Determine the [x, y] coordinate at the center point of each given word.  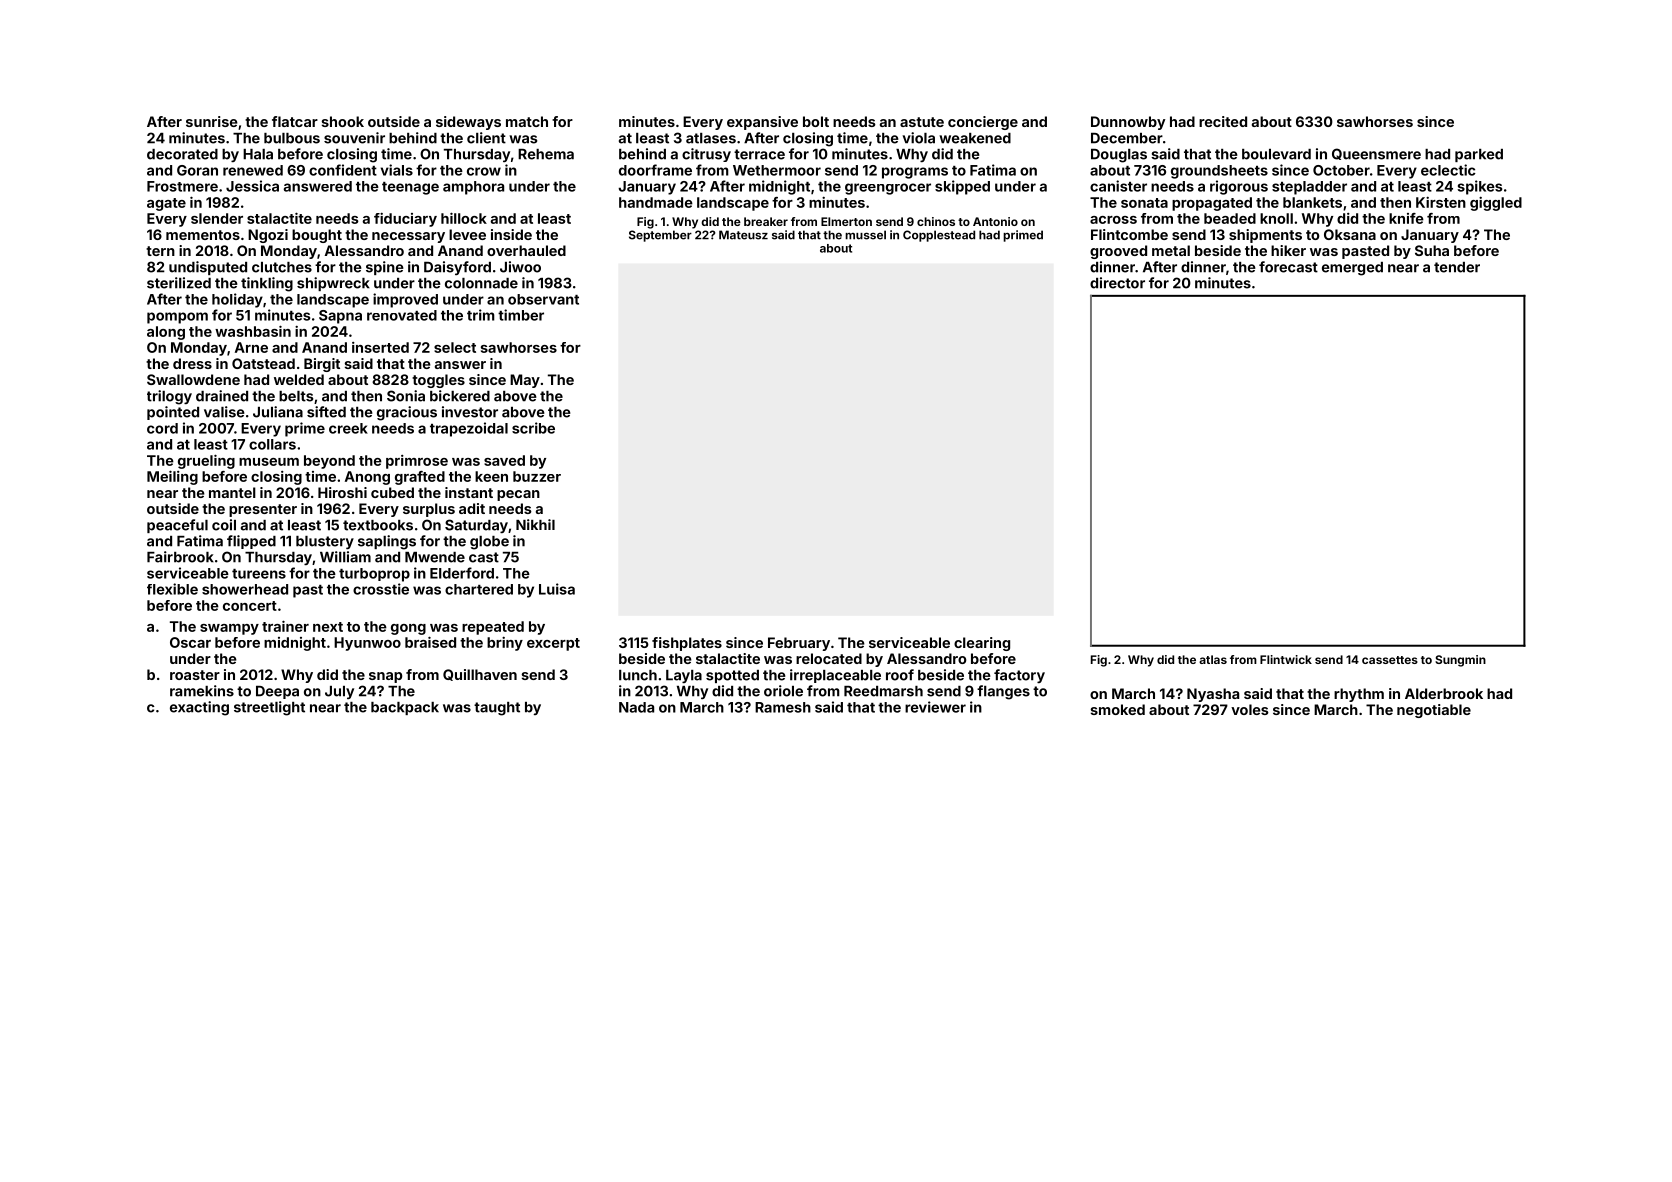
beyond [329, 462]
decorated [182, 154]
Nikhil [535, 524]
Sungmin [1460, 661]
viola [918, 138]
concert [250, 606]
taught [497, 709]
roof [900, 675]
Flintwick [1286, 659]
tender [1457, 267]
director [1117, 283]
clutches [282, 267]
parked [1479, 155]
